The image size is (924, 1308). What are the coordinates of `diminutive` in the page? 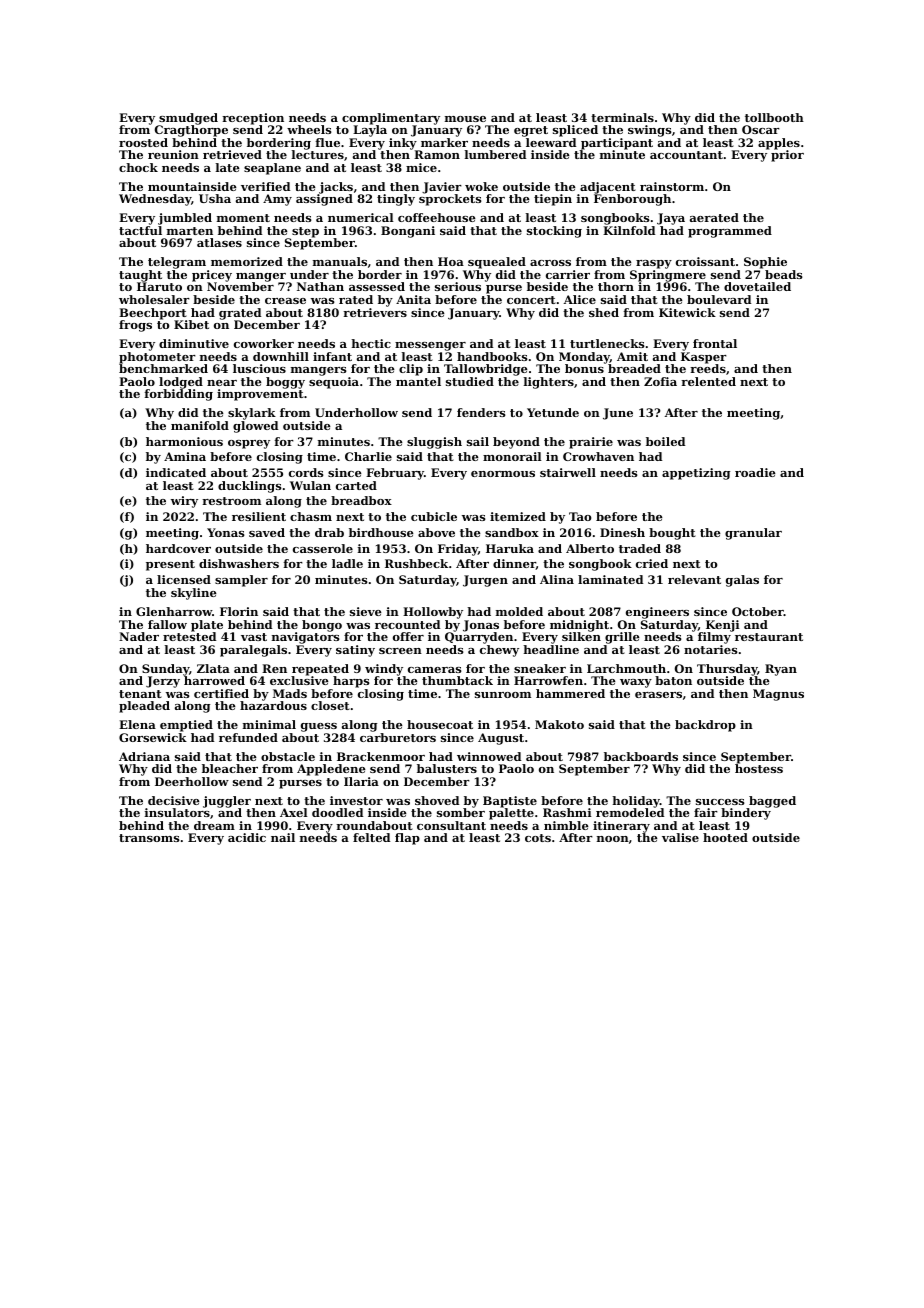 It's located at (194, 343).
